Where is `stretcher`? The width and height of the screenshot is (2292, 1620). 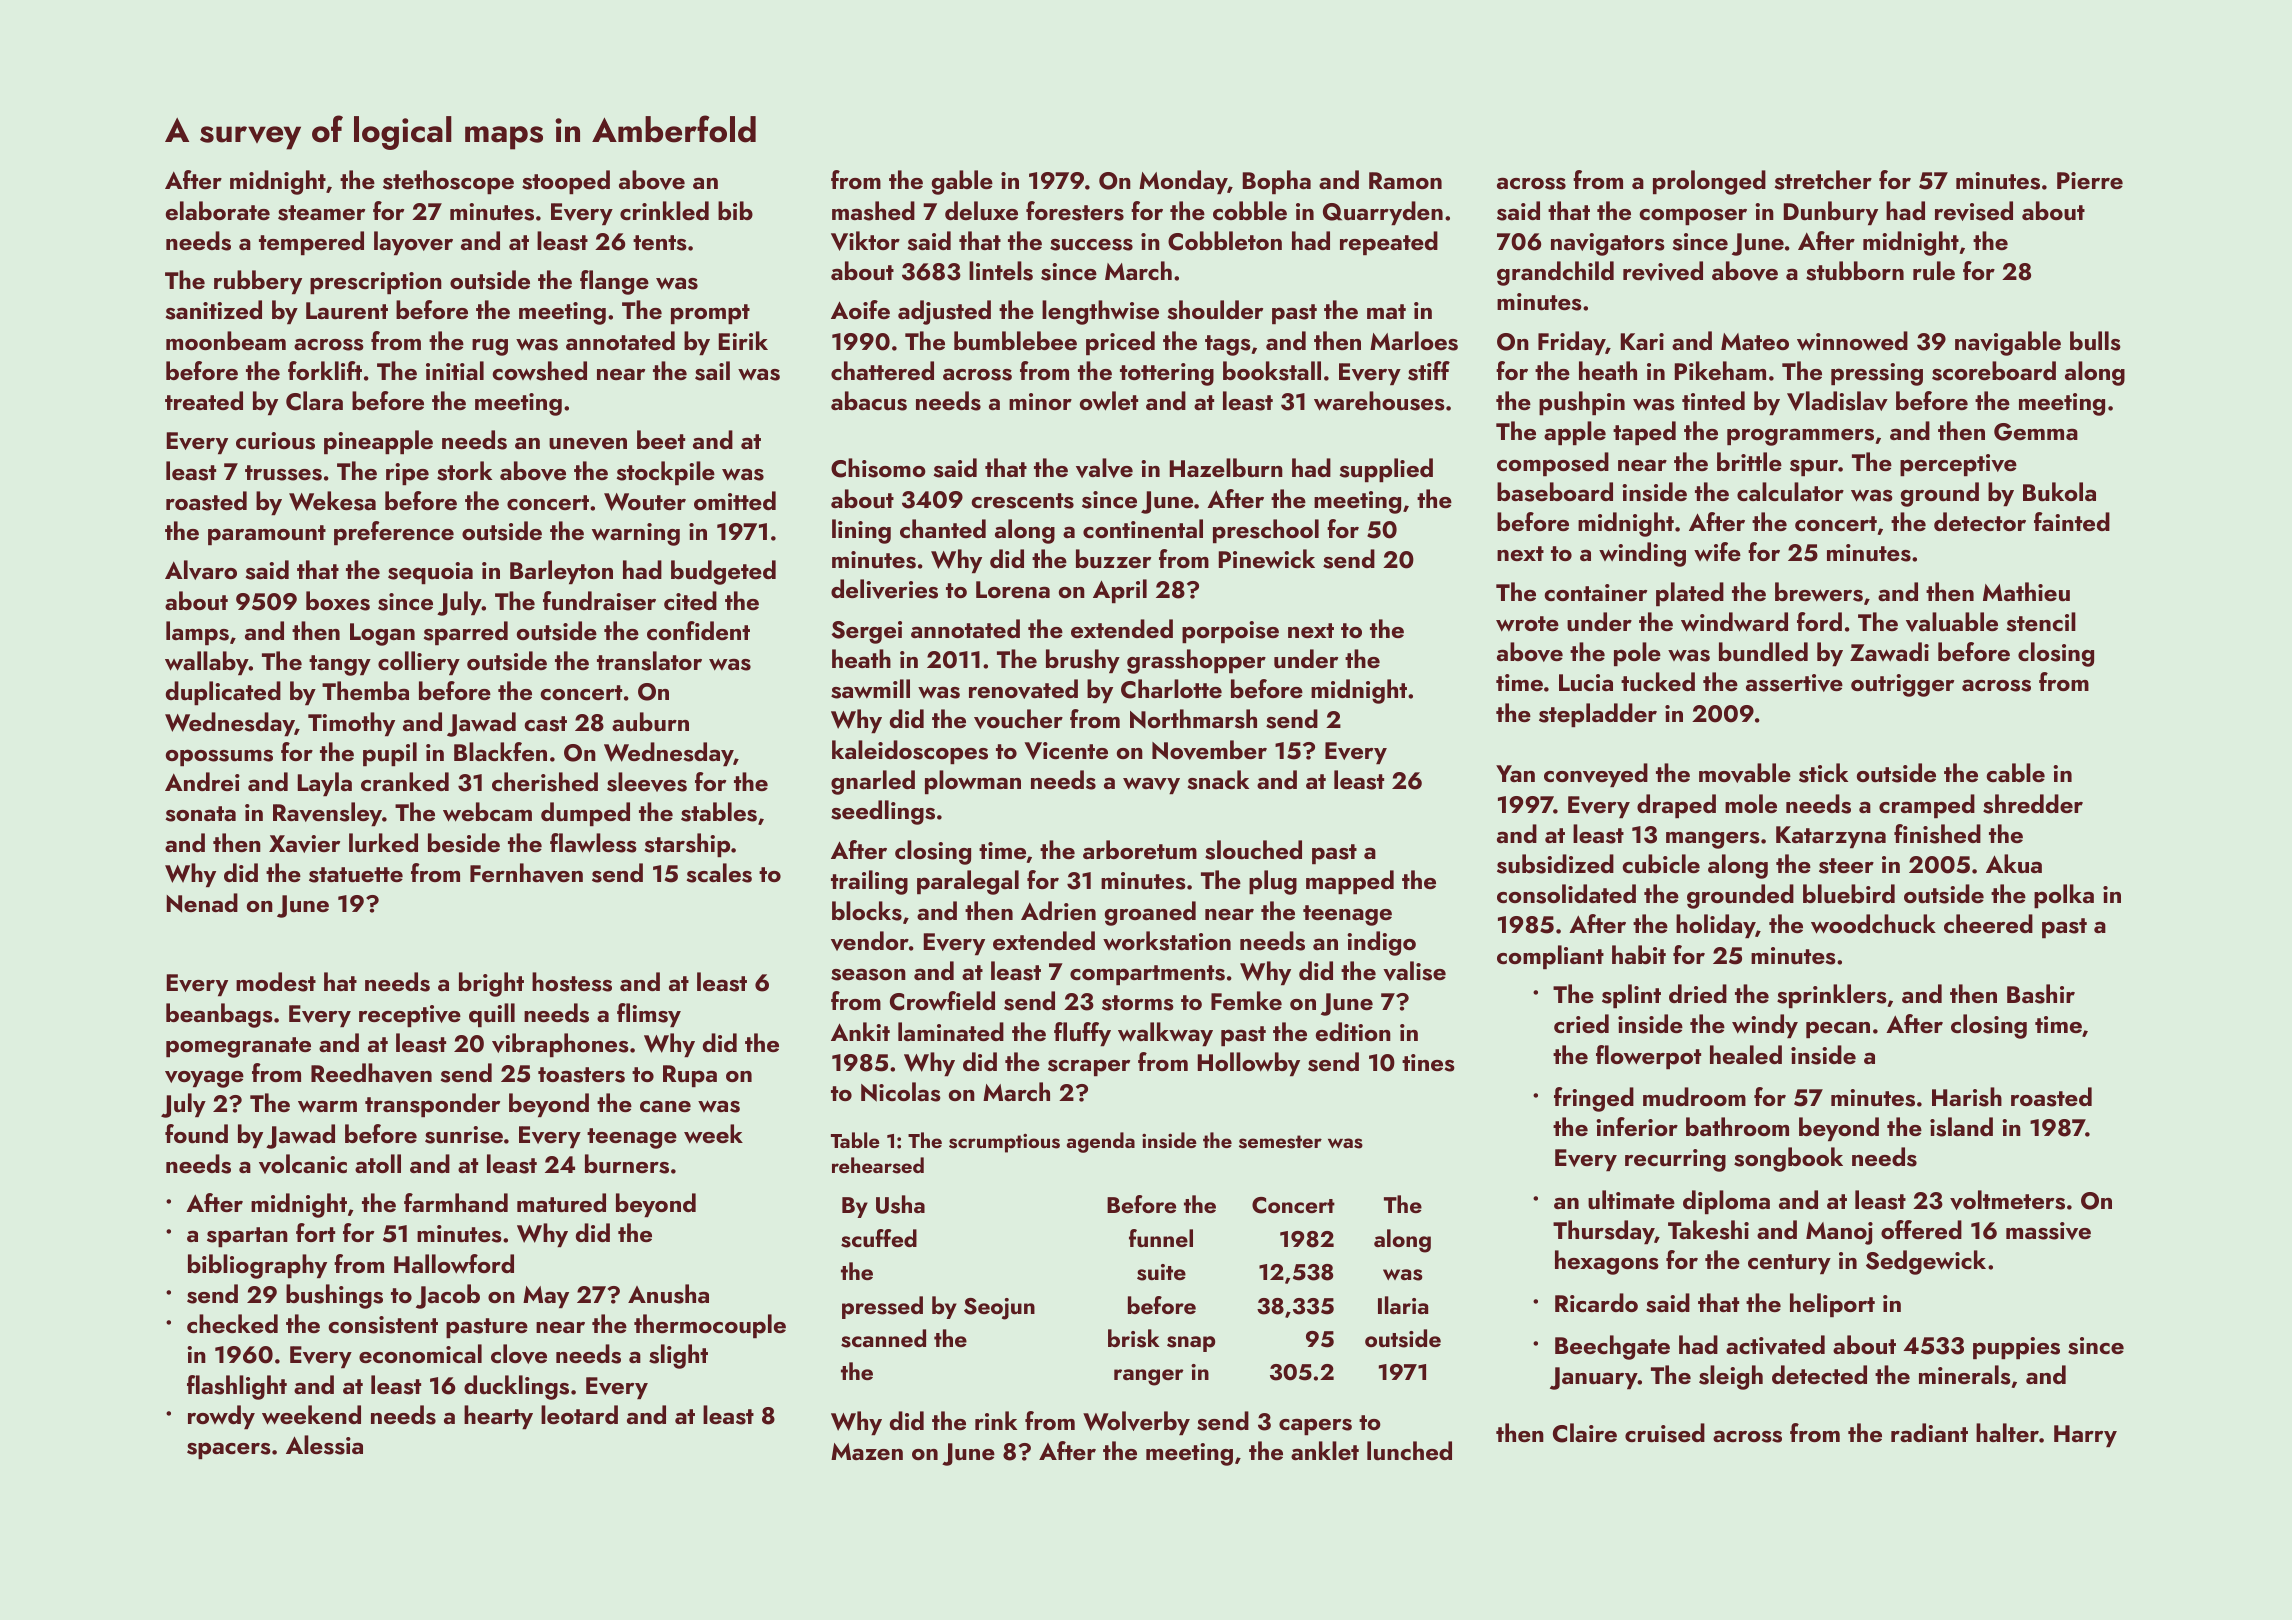 stretcher is located at coordinates (1823, 180).
